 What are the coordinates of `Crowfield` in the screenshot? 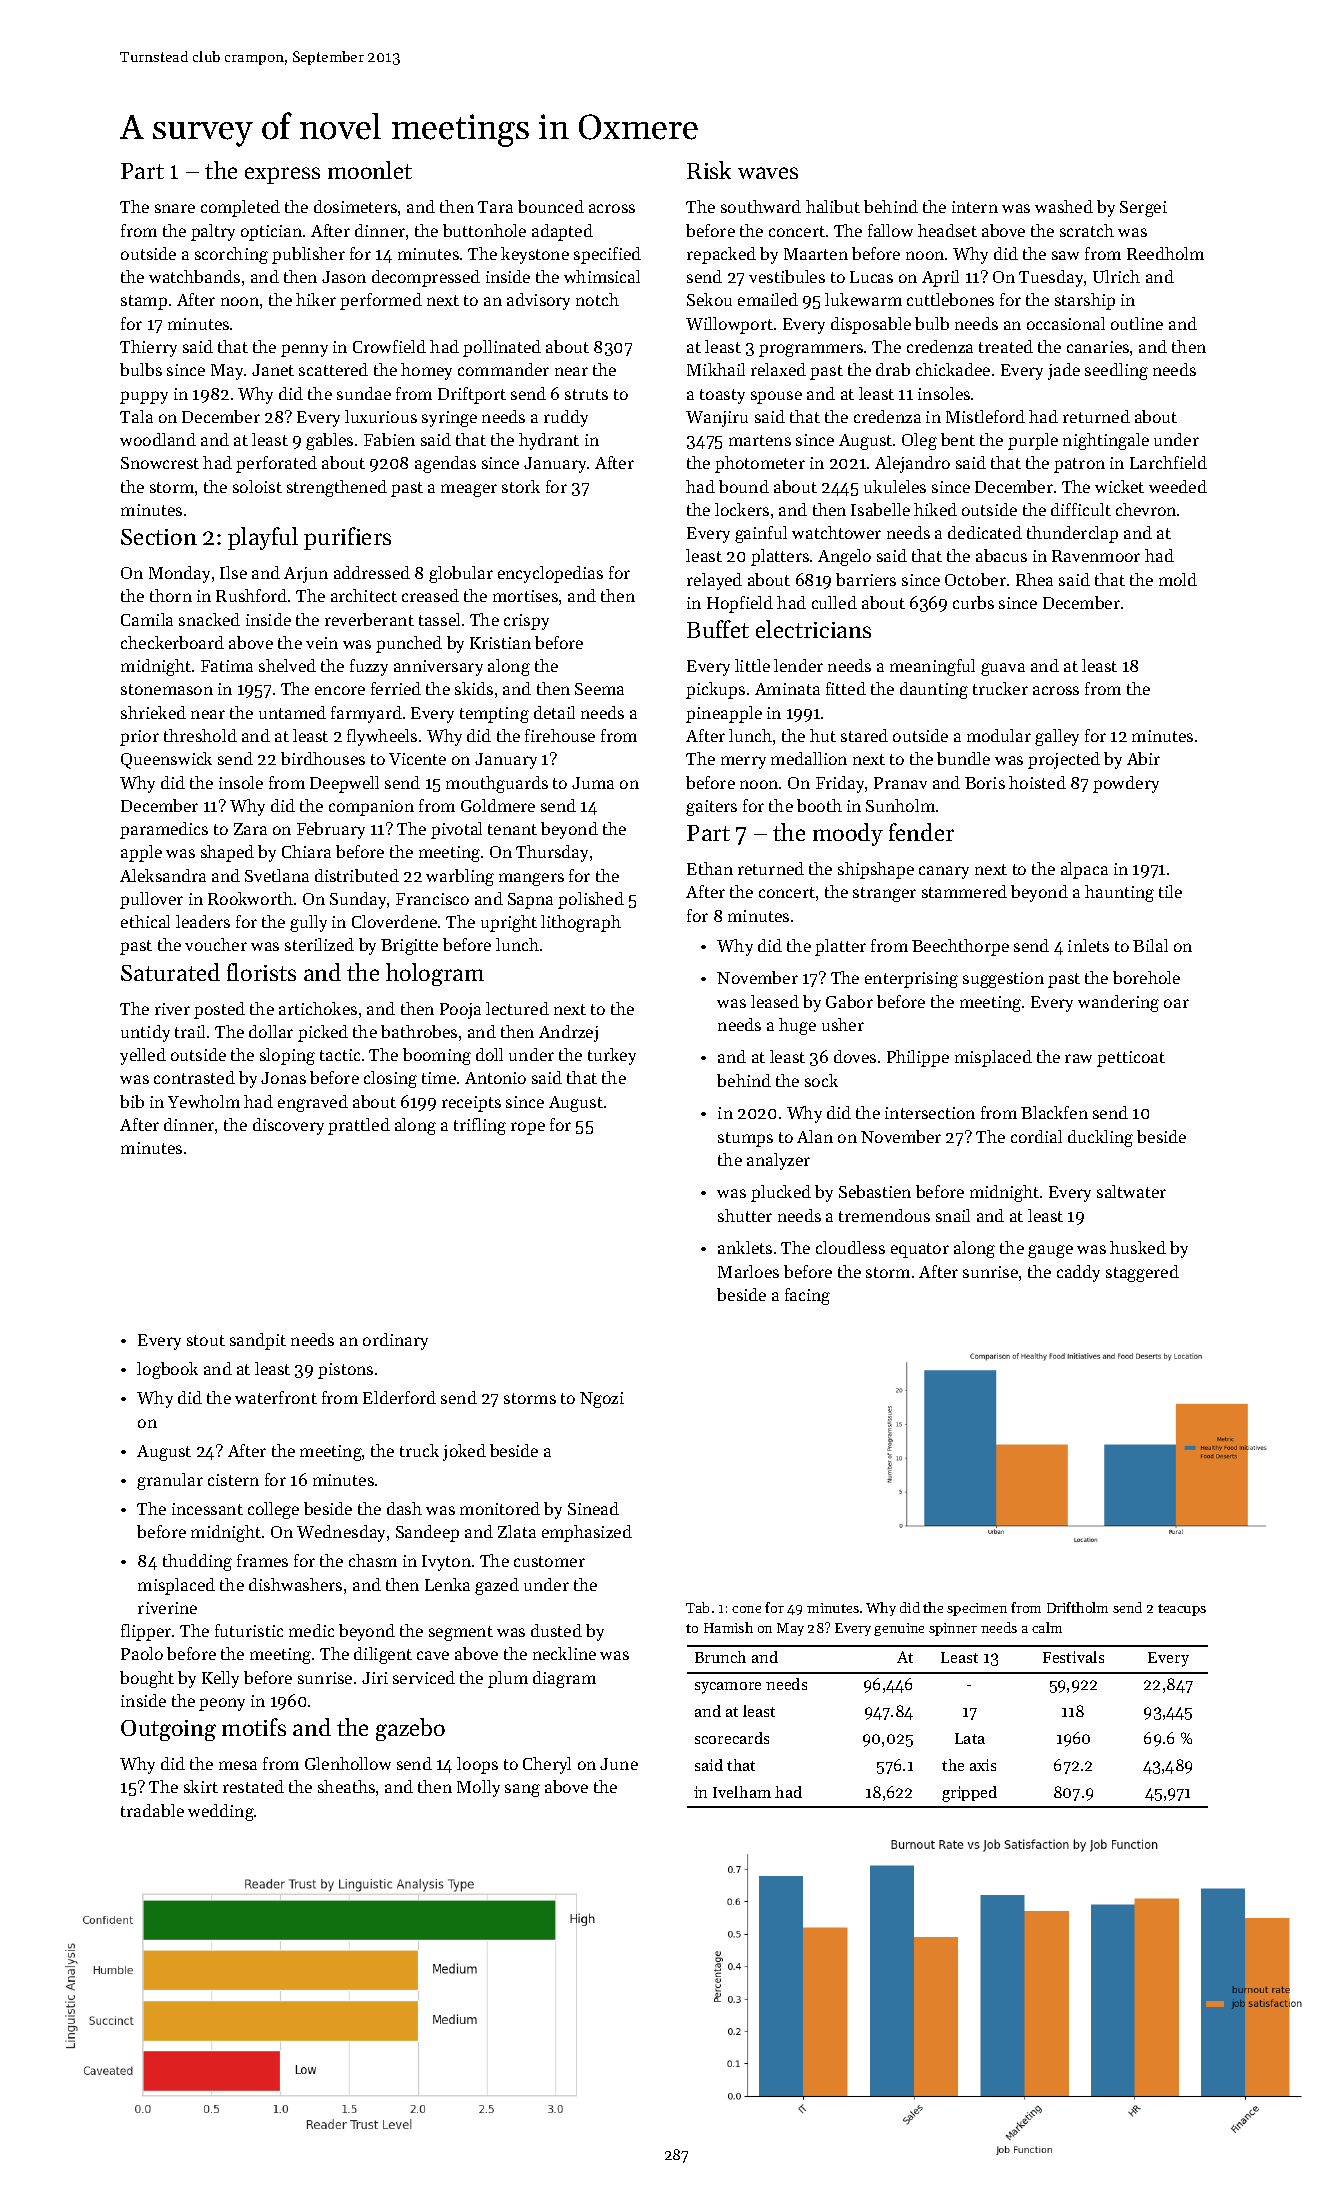 It's located at (389, 346).
